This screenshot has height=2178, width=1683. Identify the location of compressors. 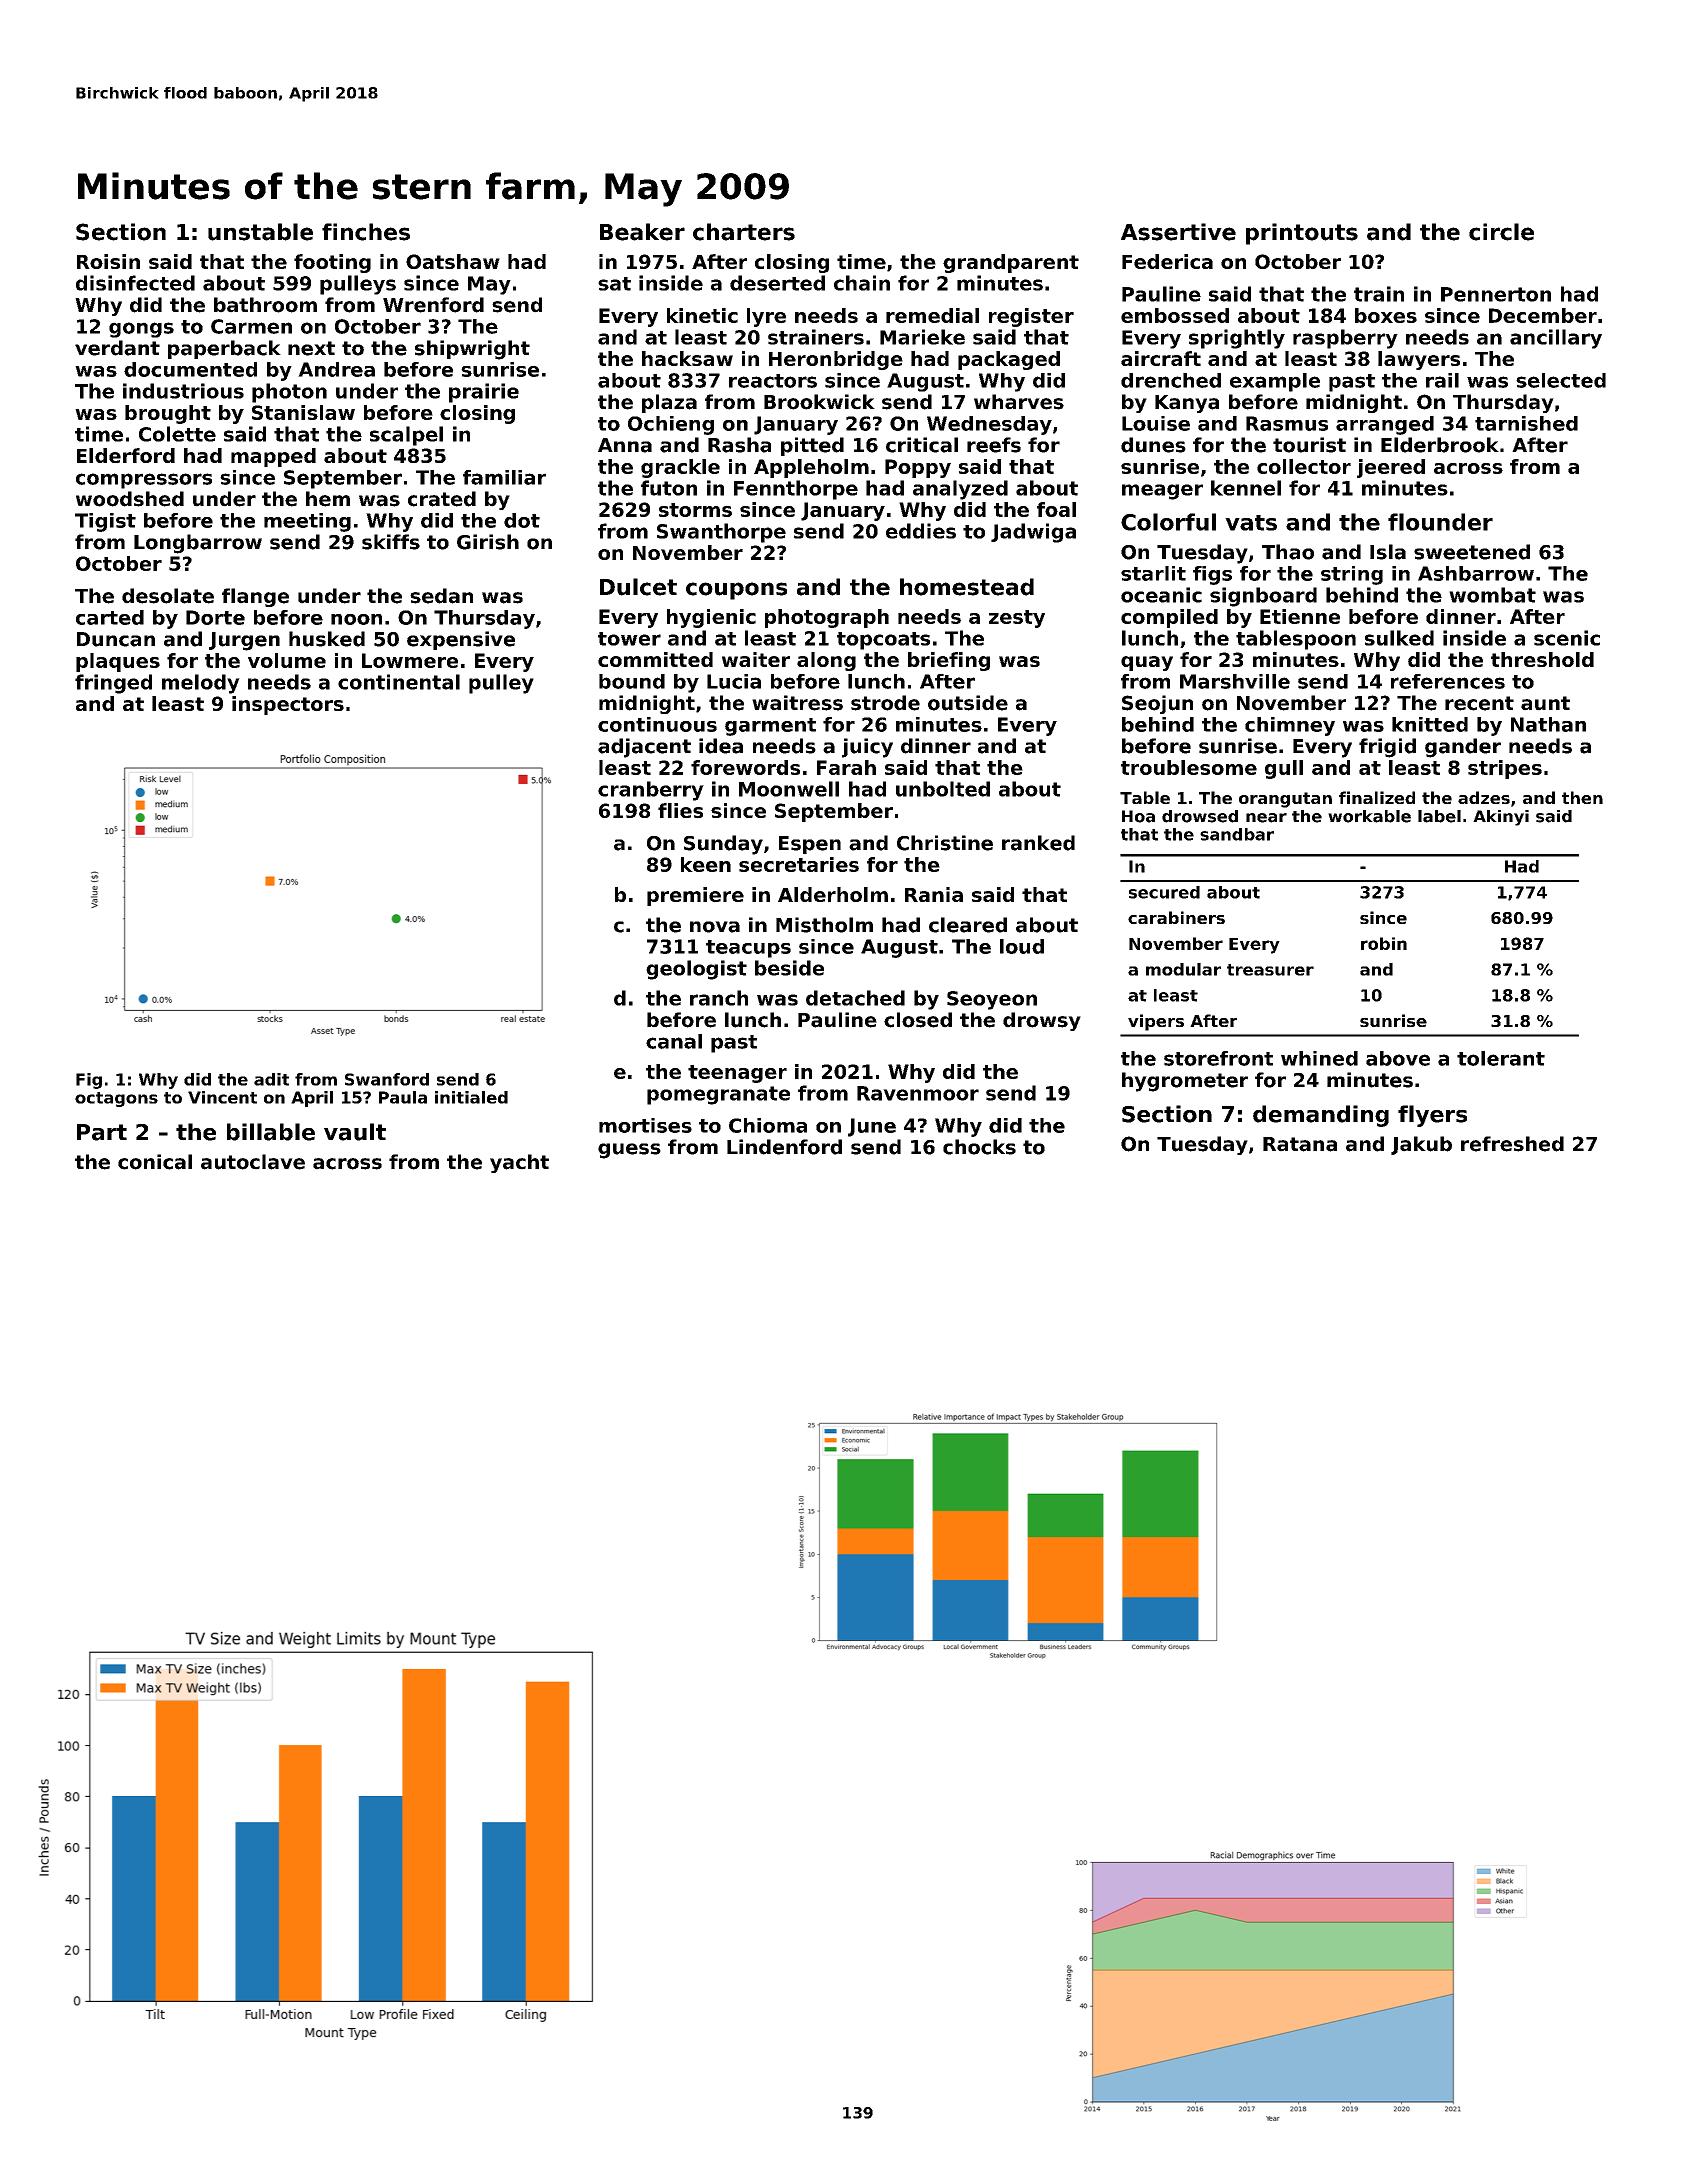
(144, 481).
